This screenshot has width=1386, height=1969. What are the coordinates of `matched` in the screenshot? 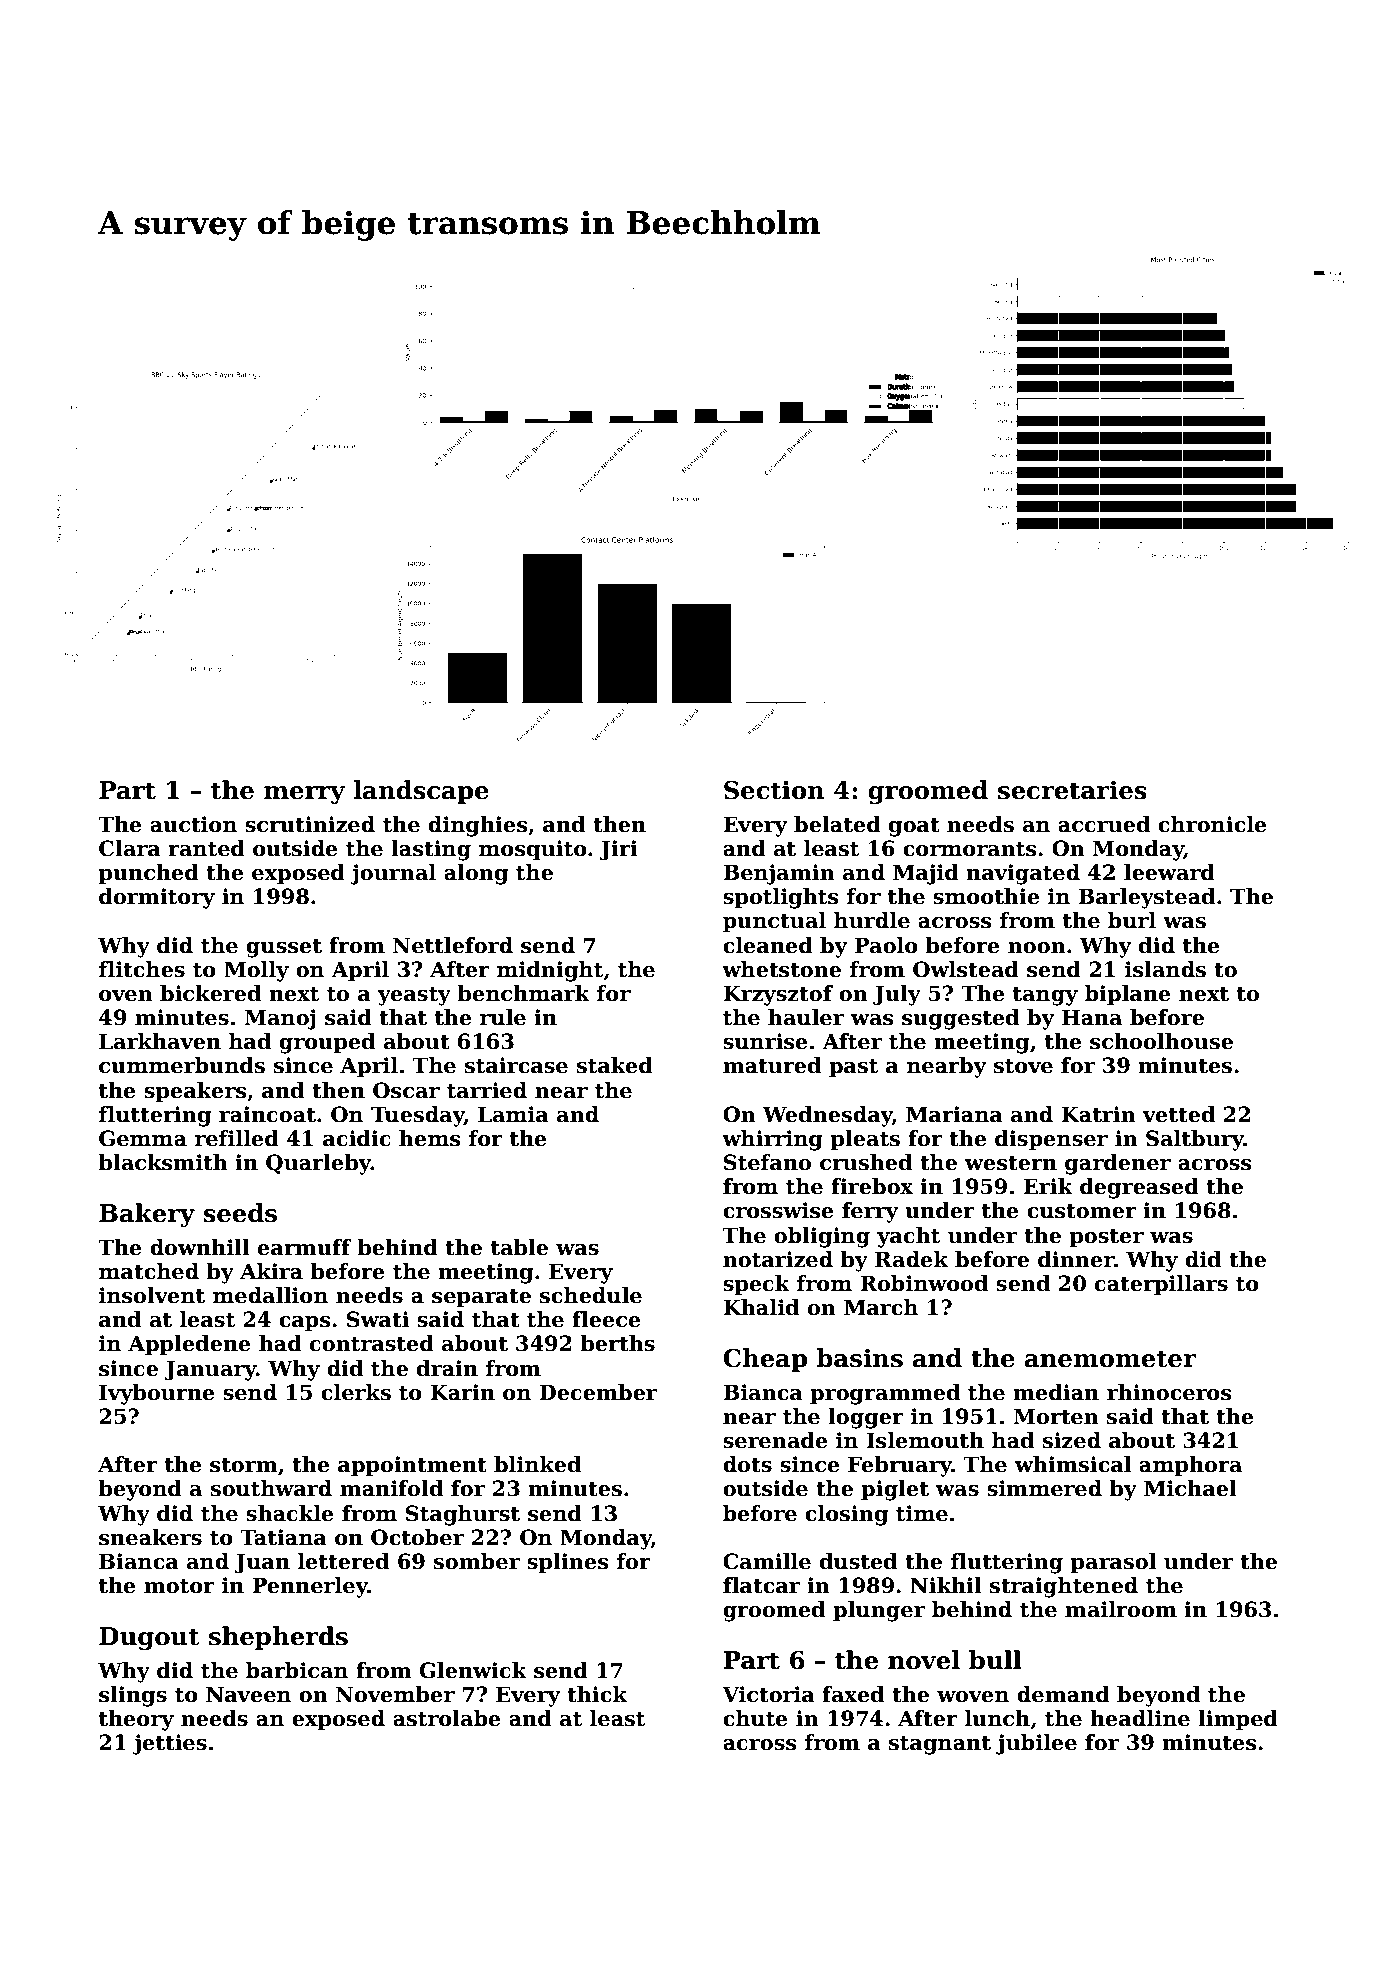 It's located at (149, 1271).
